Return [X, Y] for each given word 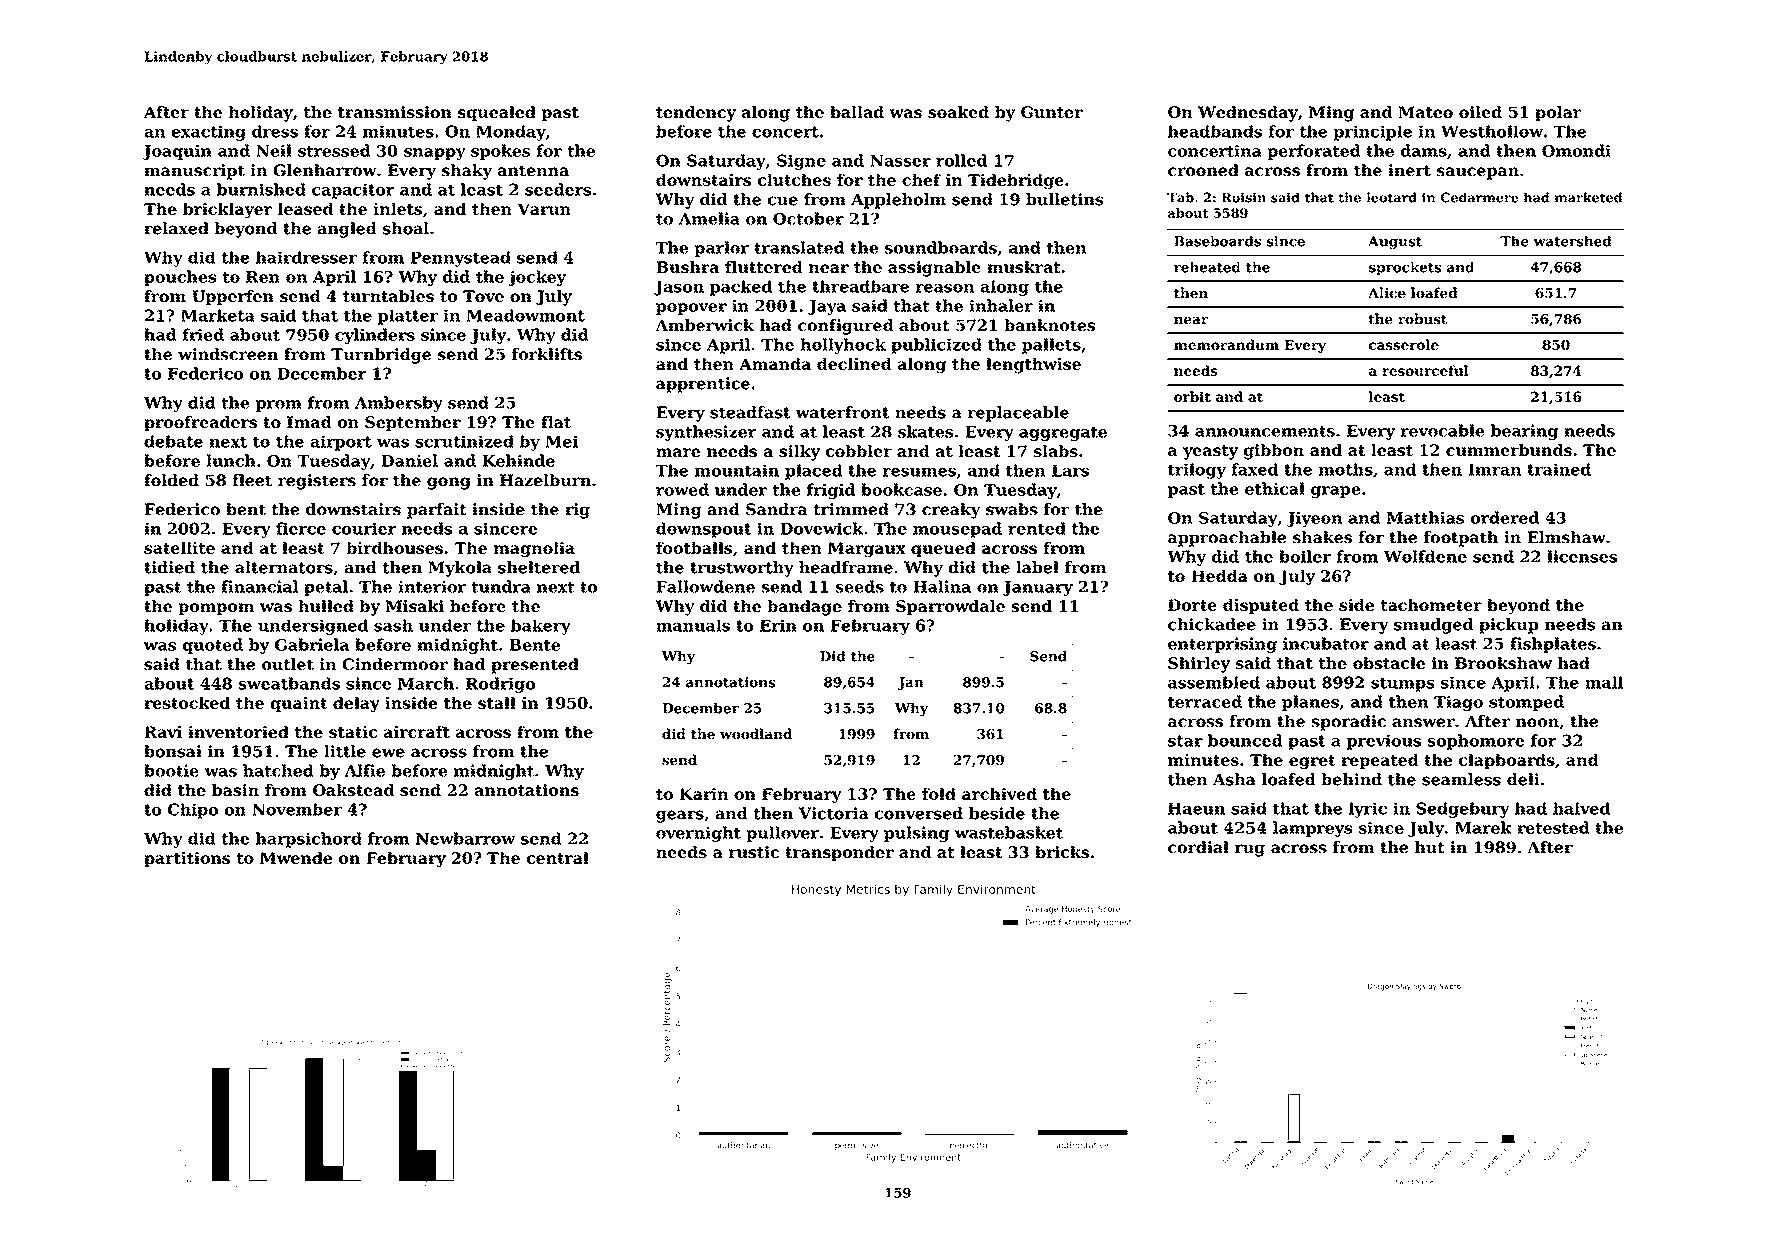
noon [1537, 722]
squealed [497, 113]
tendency [696, 114]
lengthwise [1033, 366]
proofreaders [200, 423]
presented [535, 666]
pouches [180, 278]
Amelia [709, 218]
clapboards [1507, 761]
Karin [703, 794]
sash [393, 625]
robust [1422, 318]
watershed [1572, 241]
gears [680, 816]
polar [1558, 113]
